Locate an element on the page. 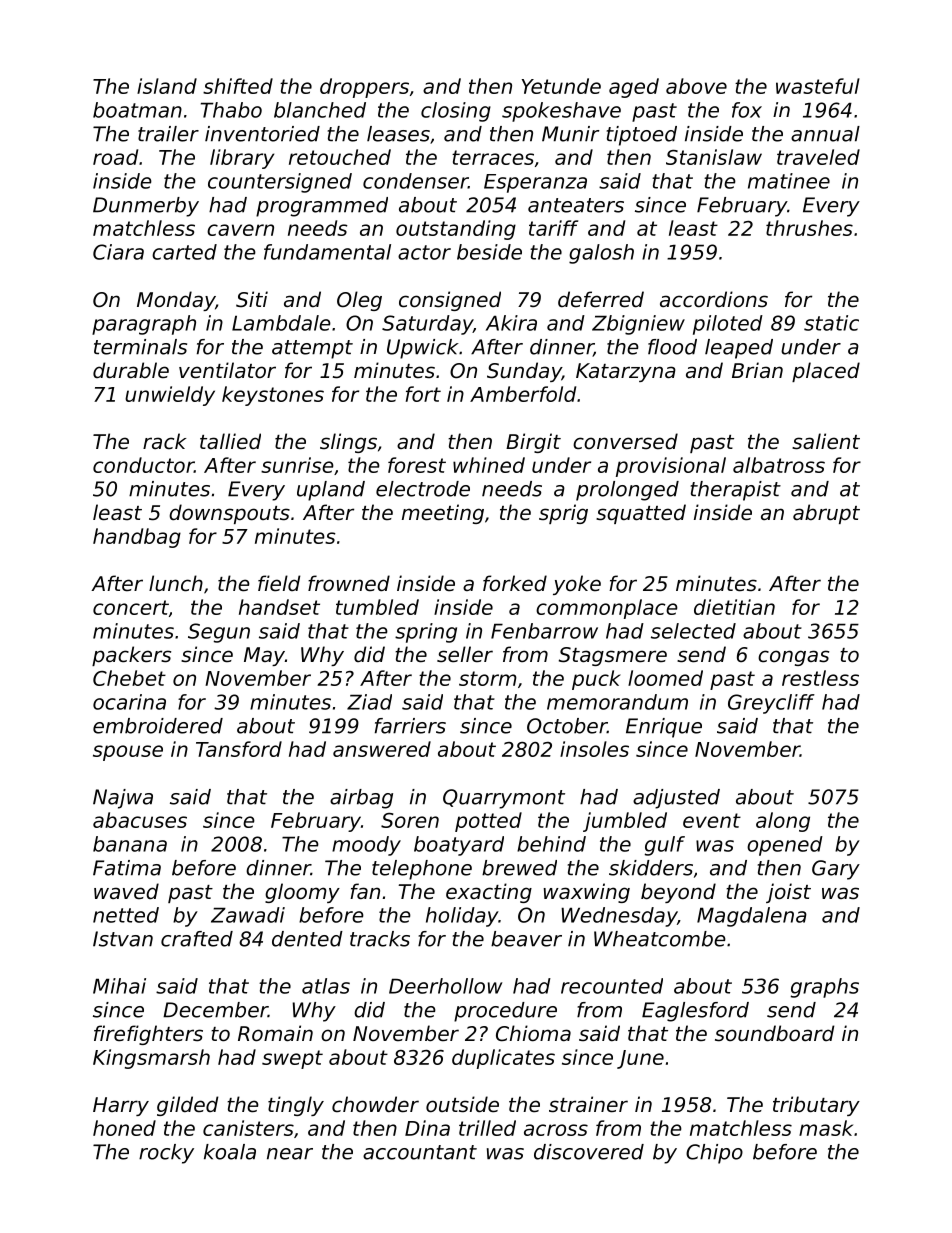 Image resolution: width=952 pixels, height=1233 pixels. lunch is located at coordinates (176, 583).
